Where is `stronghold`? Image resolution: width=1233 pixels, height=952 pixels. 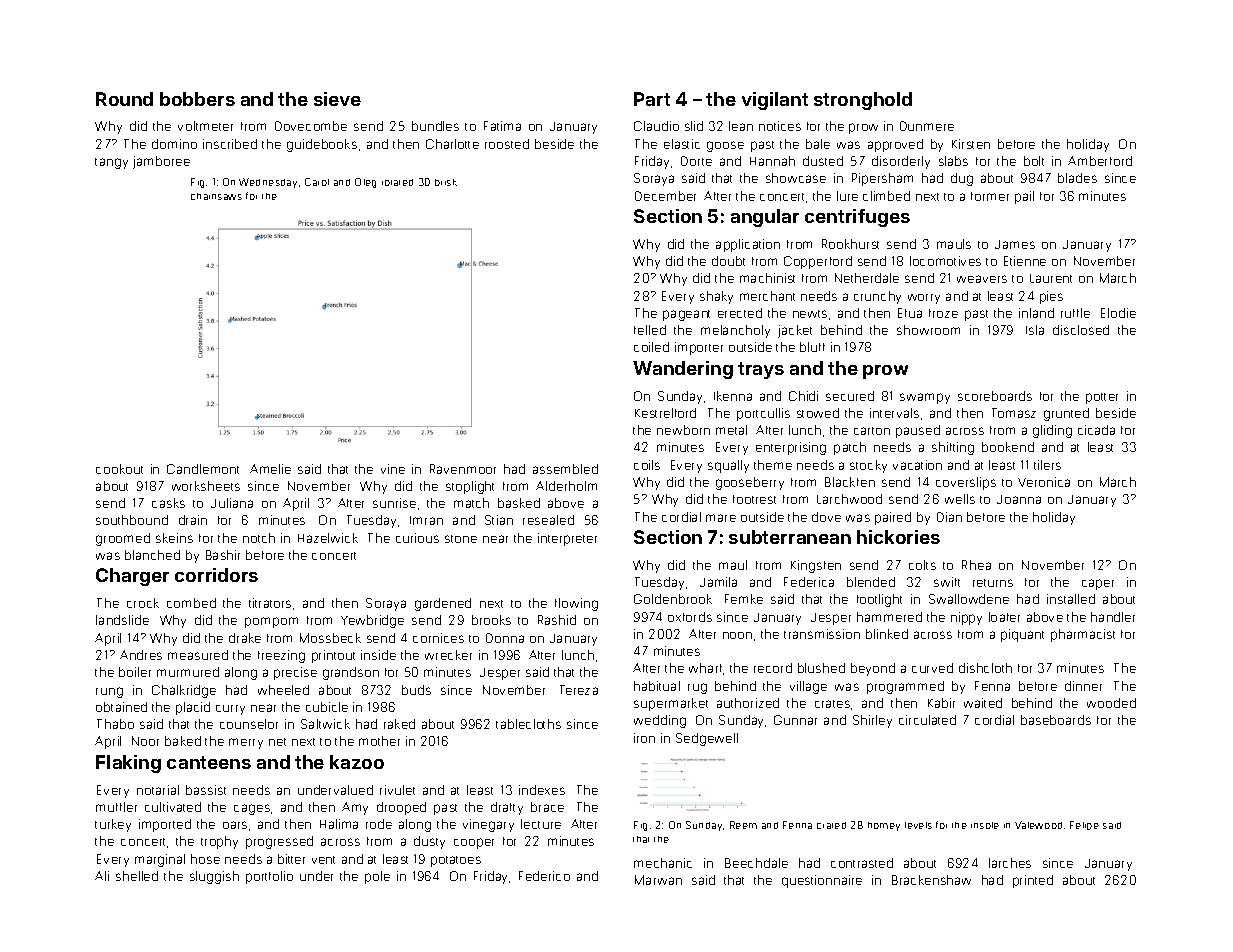
stronghold is located at coordinates (863, 101).
